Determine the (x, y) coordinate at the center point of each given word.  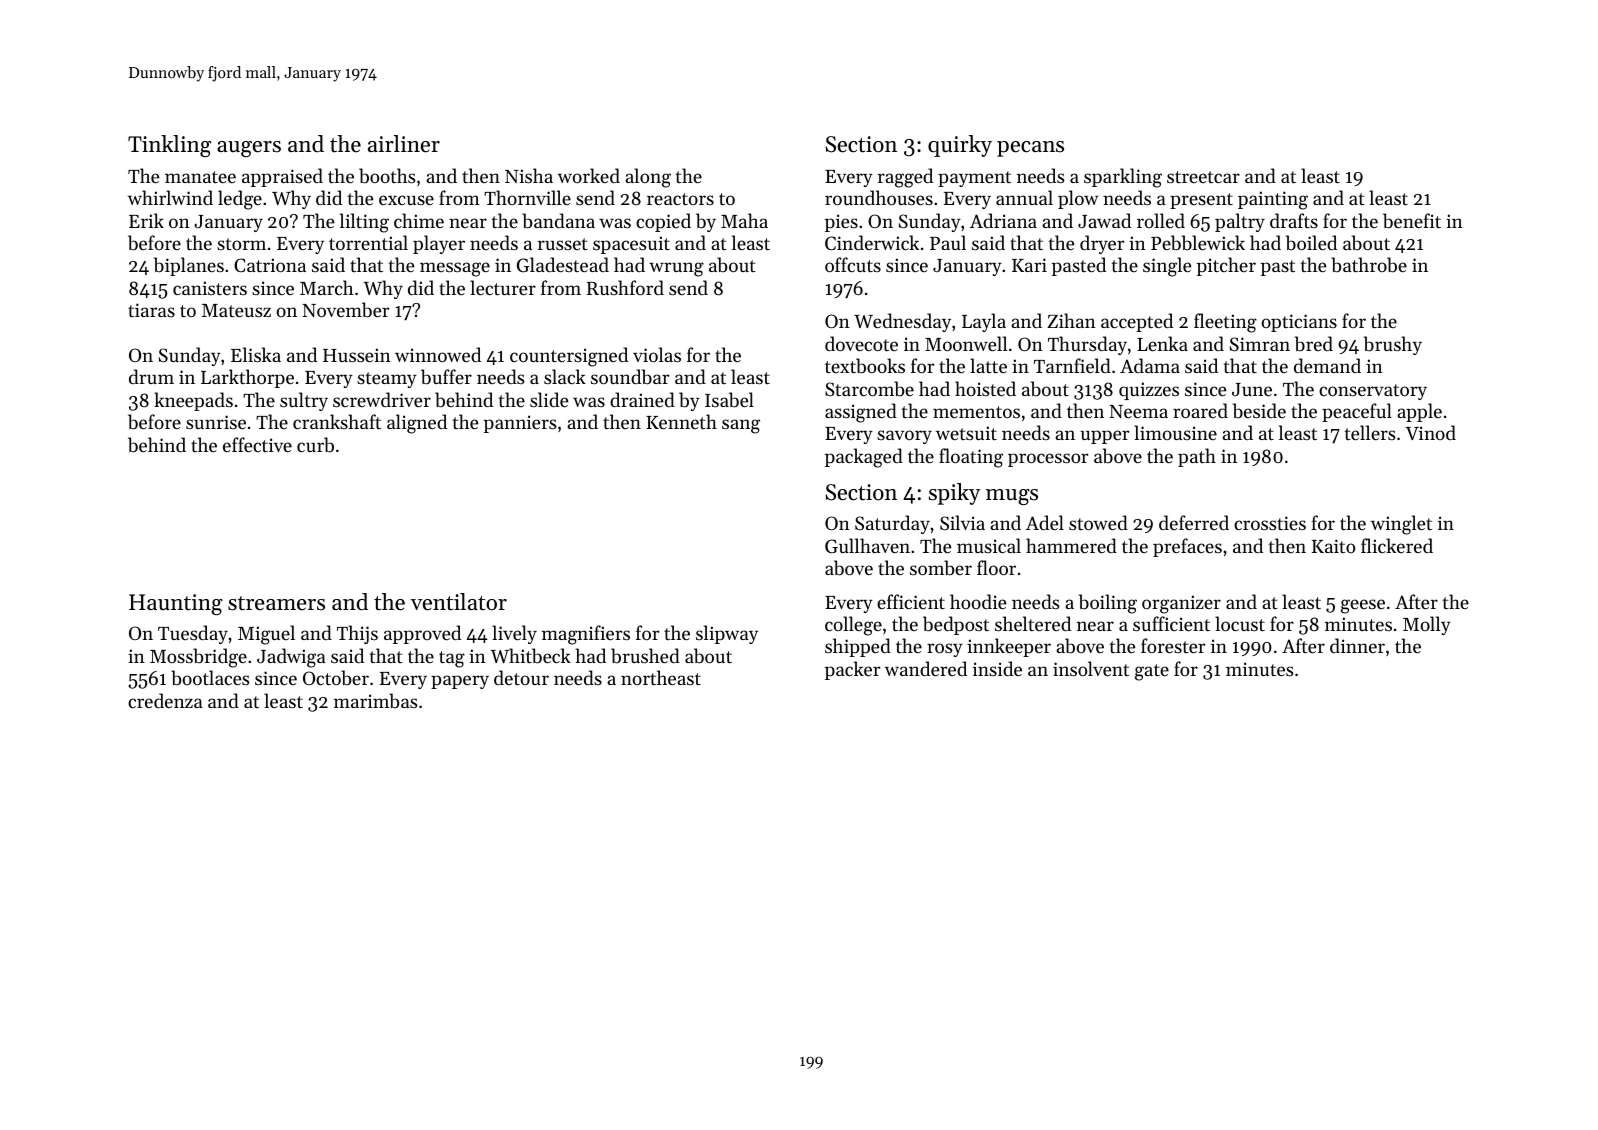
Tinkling (169, 146)
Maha (744, 220)
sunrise (216, 422)
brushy (1393, 345)
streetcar (1203, 177)
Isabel (729, 400)
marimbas (376, 700)
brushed (645, 656)
